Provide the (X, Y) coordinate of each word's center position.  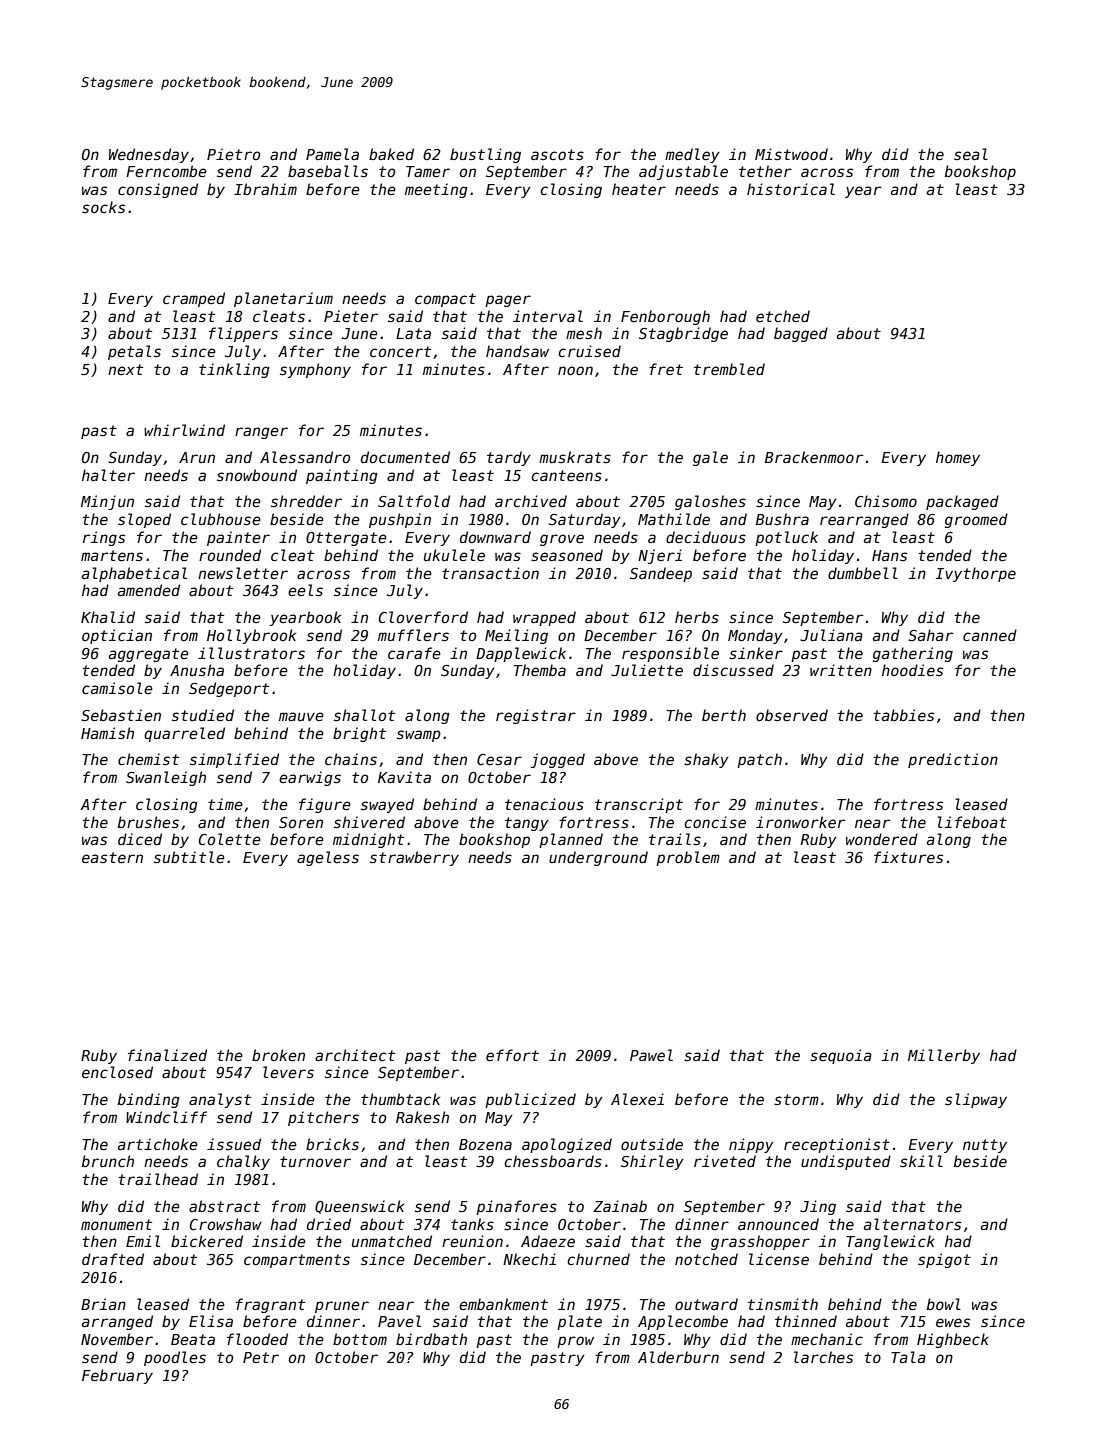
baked (391, 154)
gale (710, 458)
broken (278, 1055)
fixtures (908, 857)
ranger (261, 433)
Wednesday (149, 155)
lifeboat (972, 822)
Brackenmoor (814, 457)
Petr (261, 1357)
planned (571, 840)
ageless (328, 858)
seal (971, 154)
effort (512, 1055)
